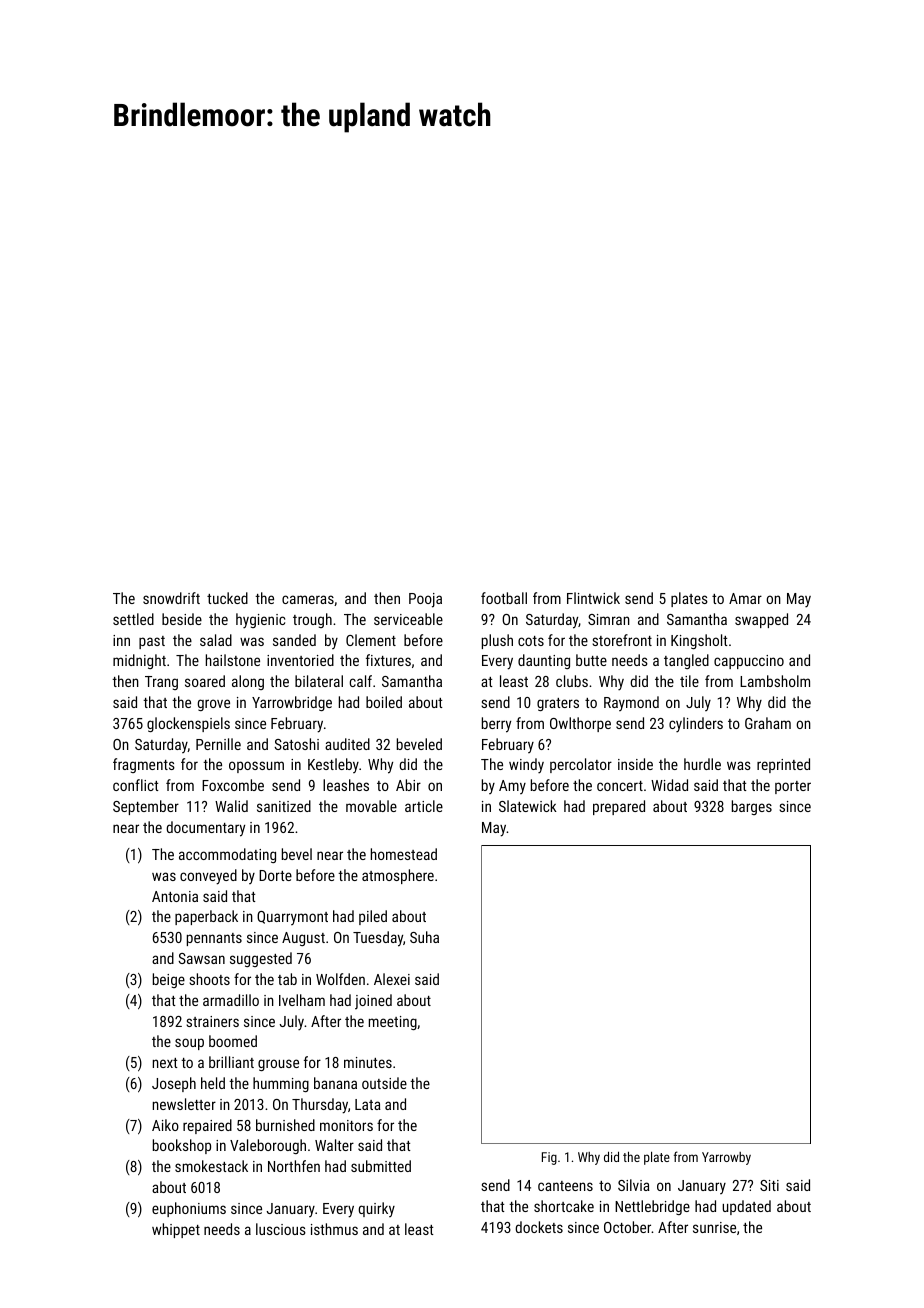  I want to click on joined, so click(373, 1002).
